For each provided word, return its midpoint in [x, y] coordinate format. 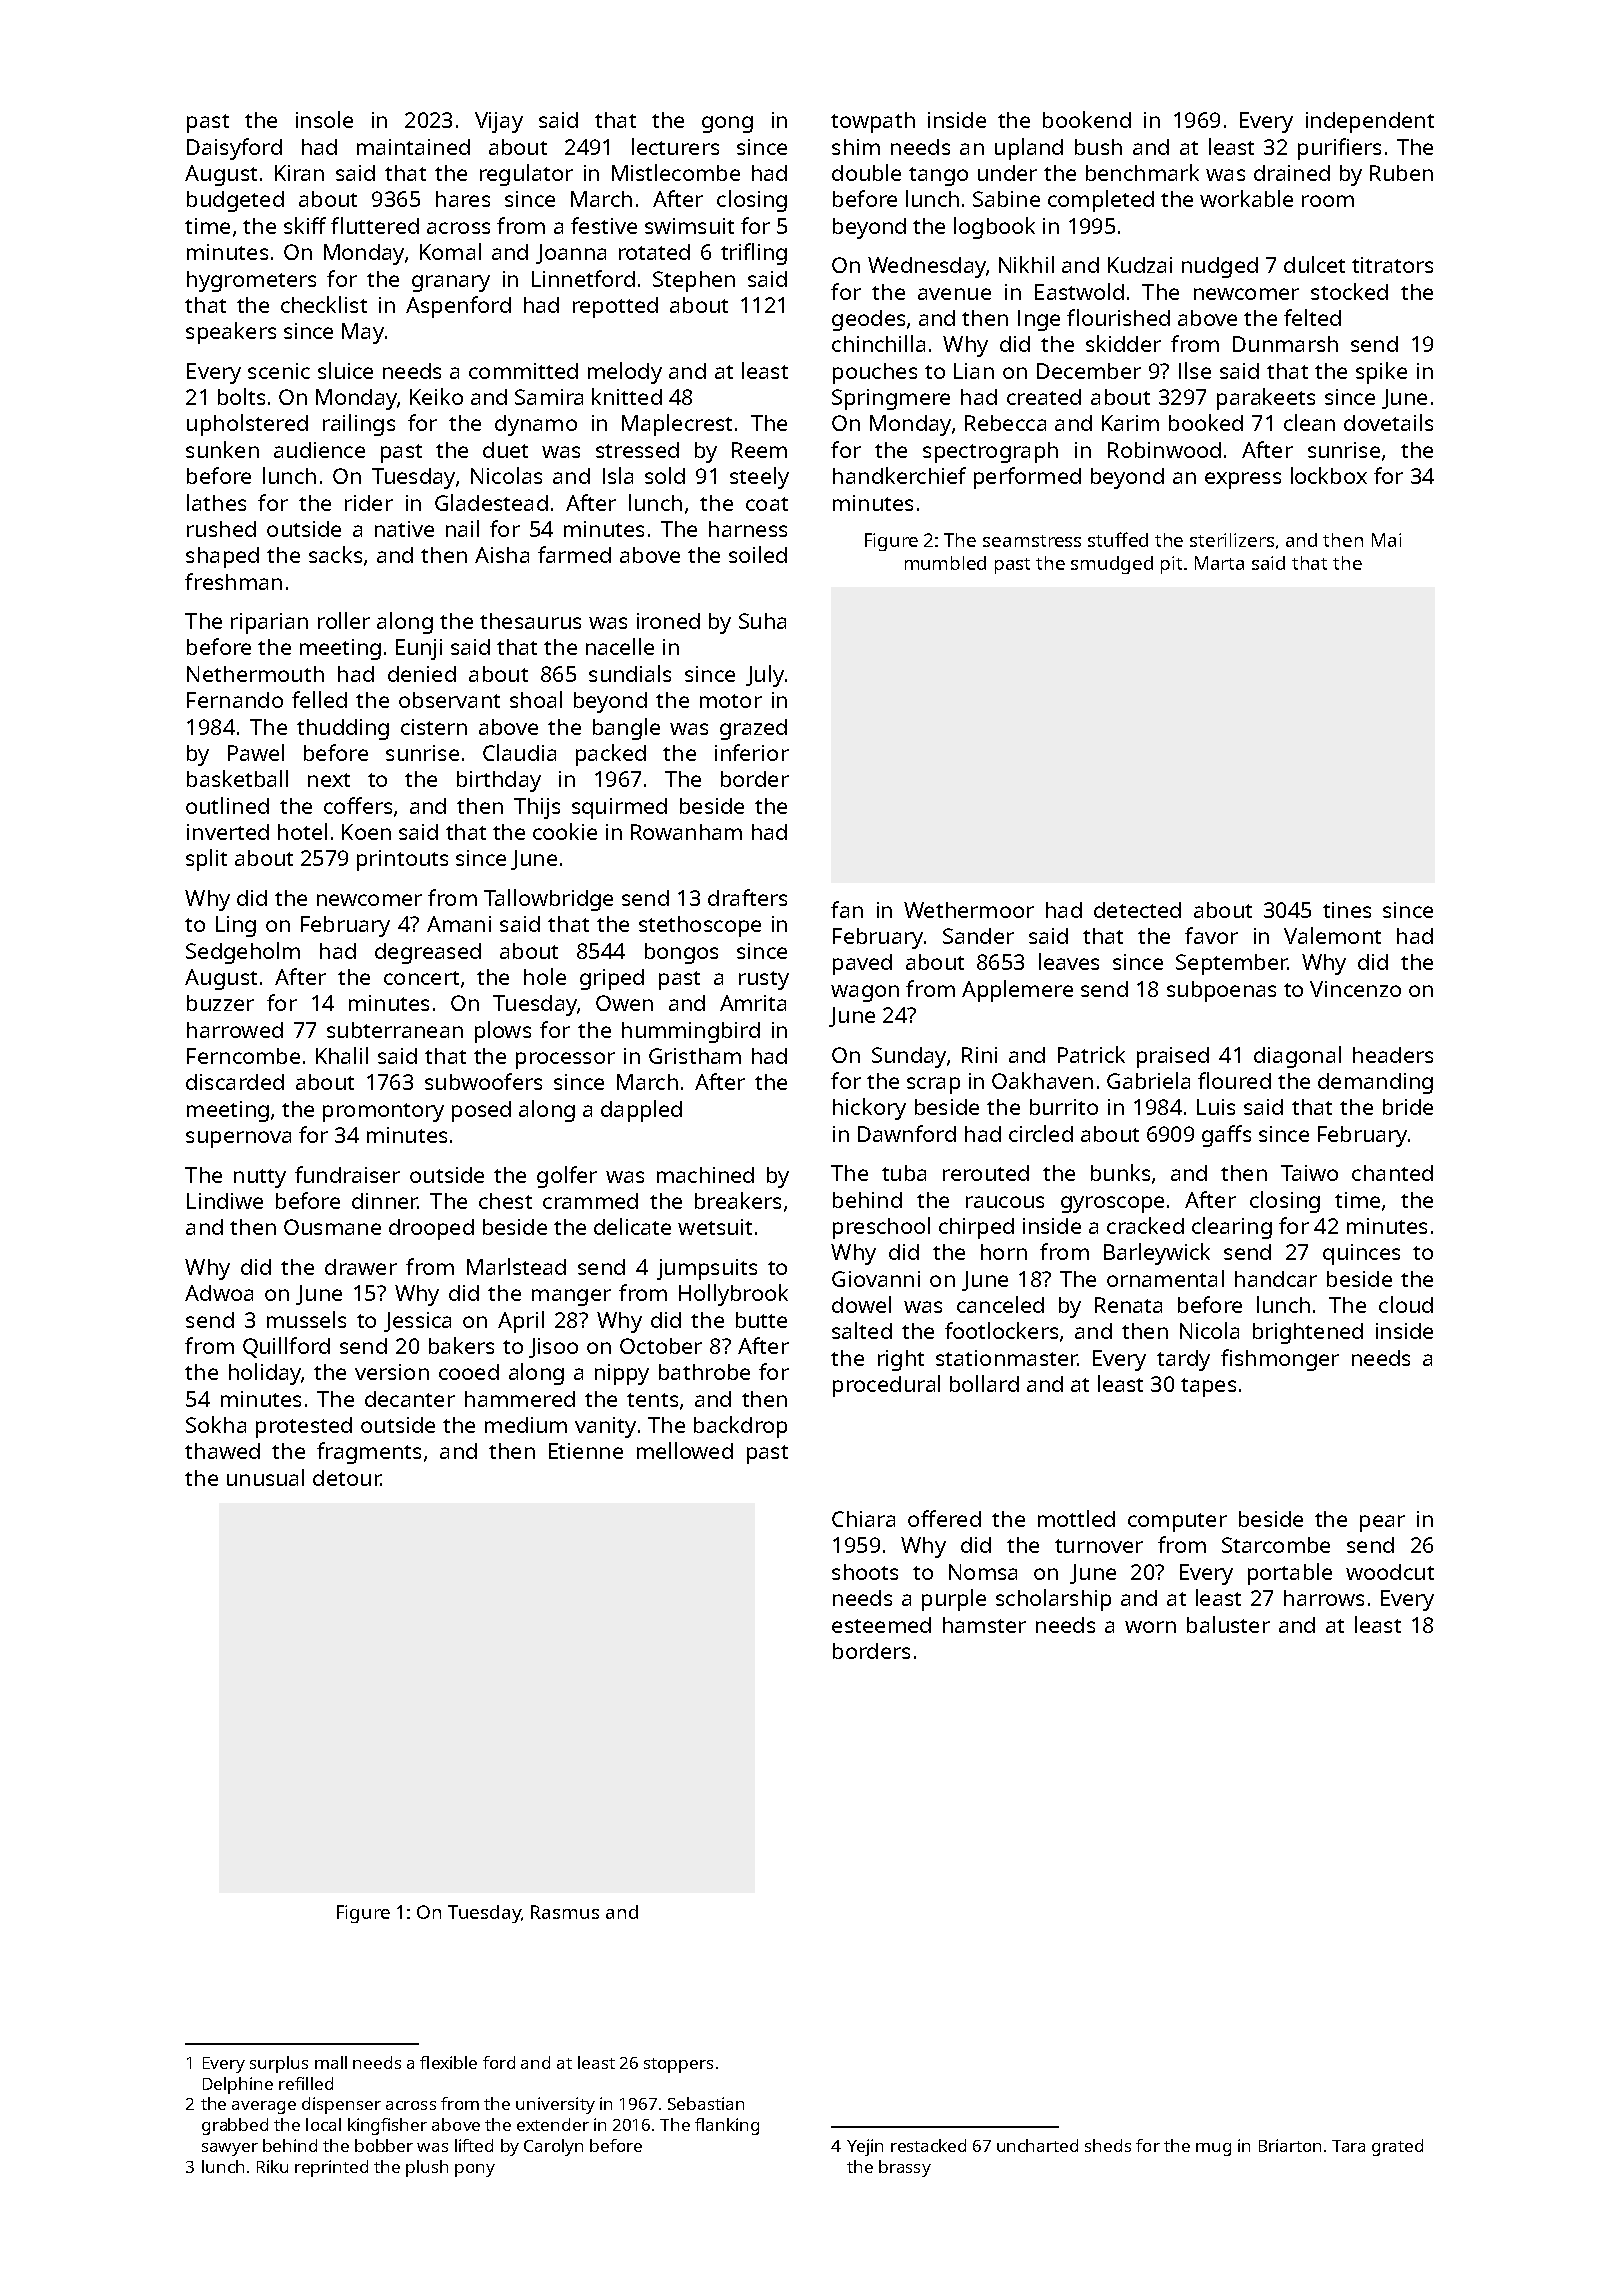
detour [346, 1478]
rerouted [986, 1173]
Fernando [235, 700]
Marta [1219, 563]
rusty [764, 980]
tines [1347, 910]
